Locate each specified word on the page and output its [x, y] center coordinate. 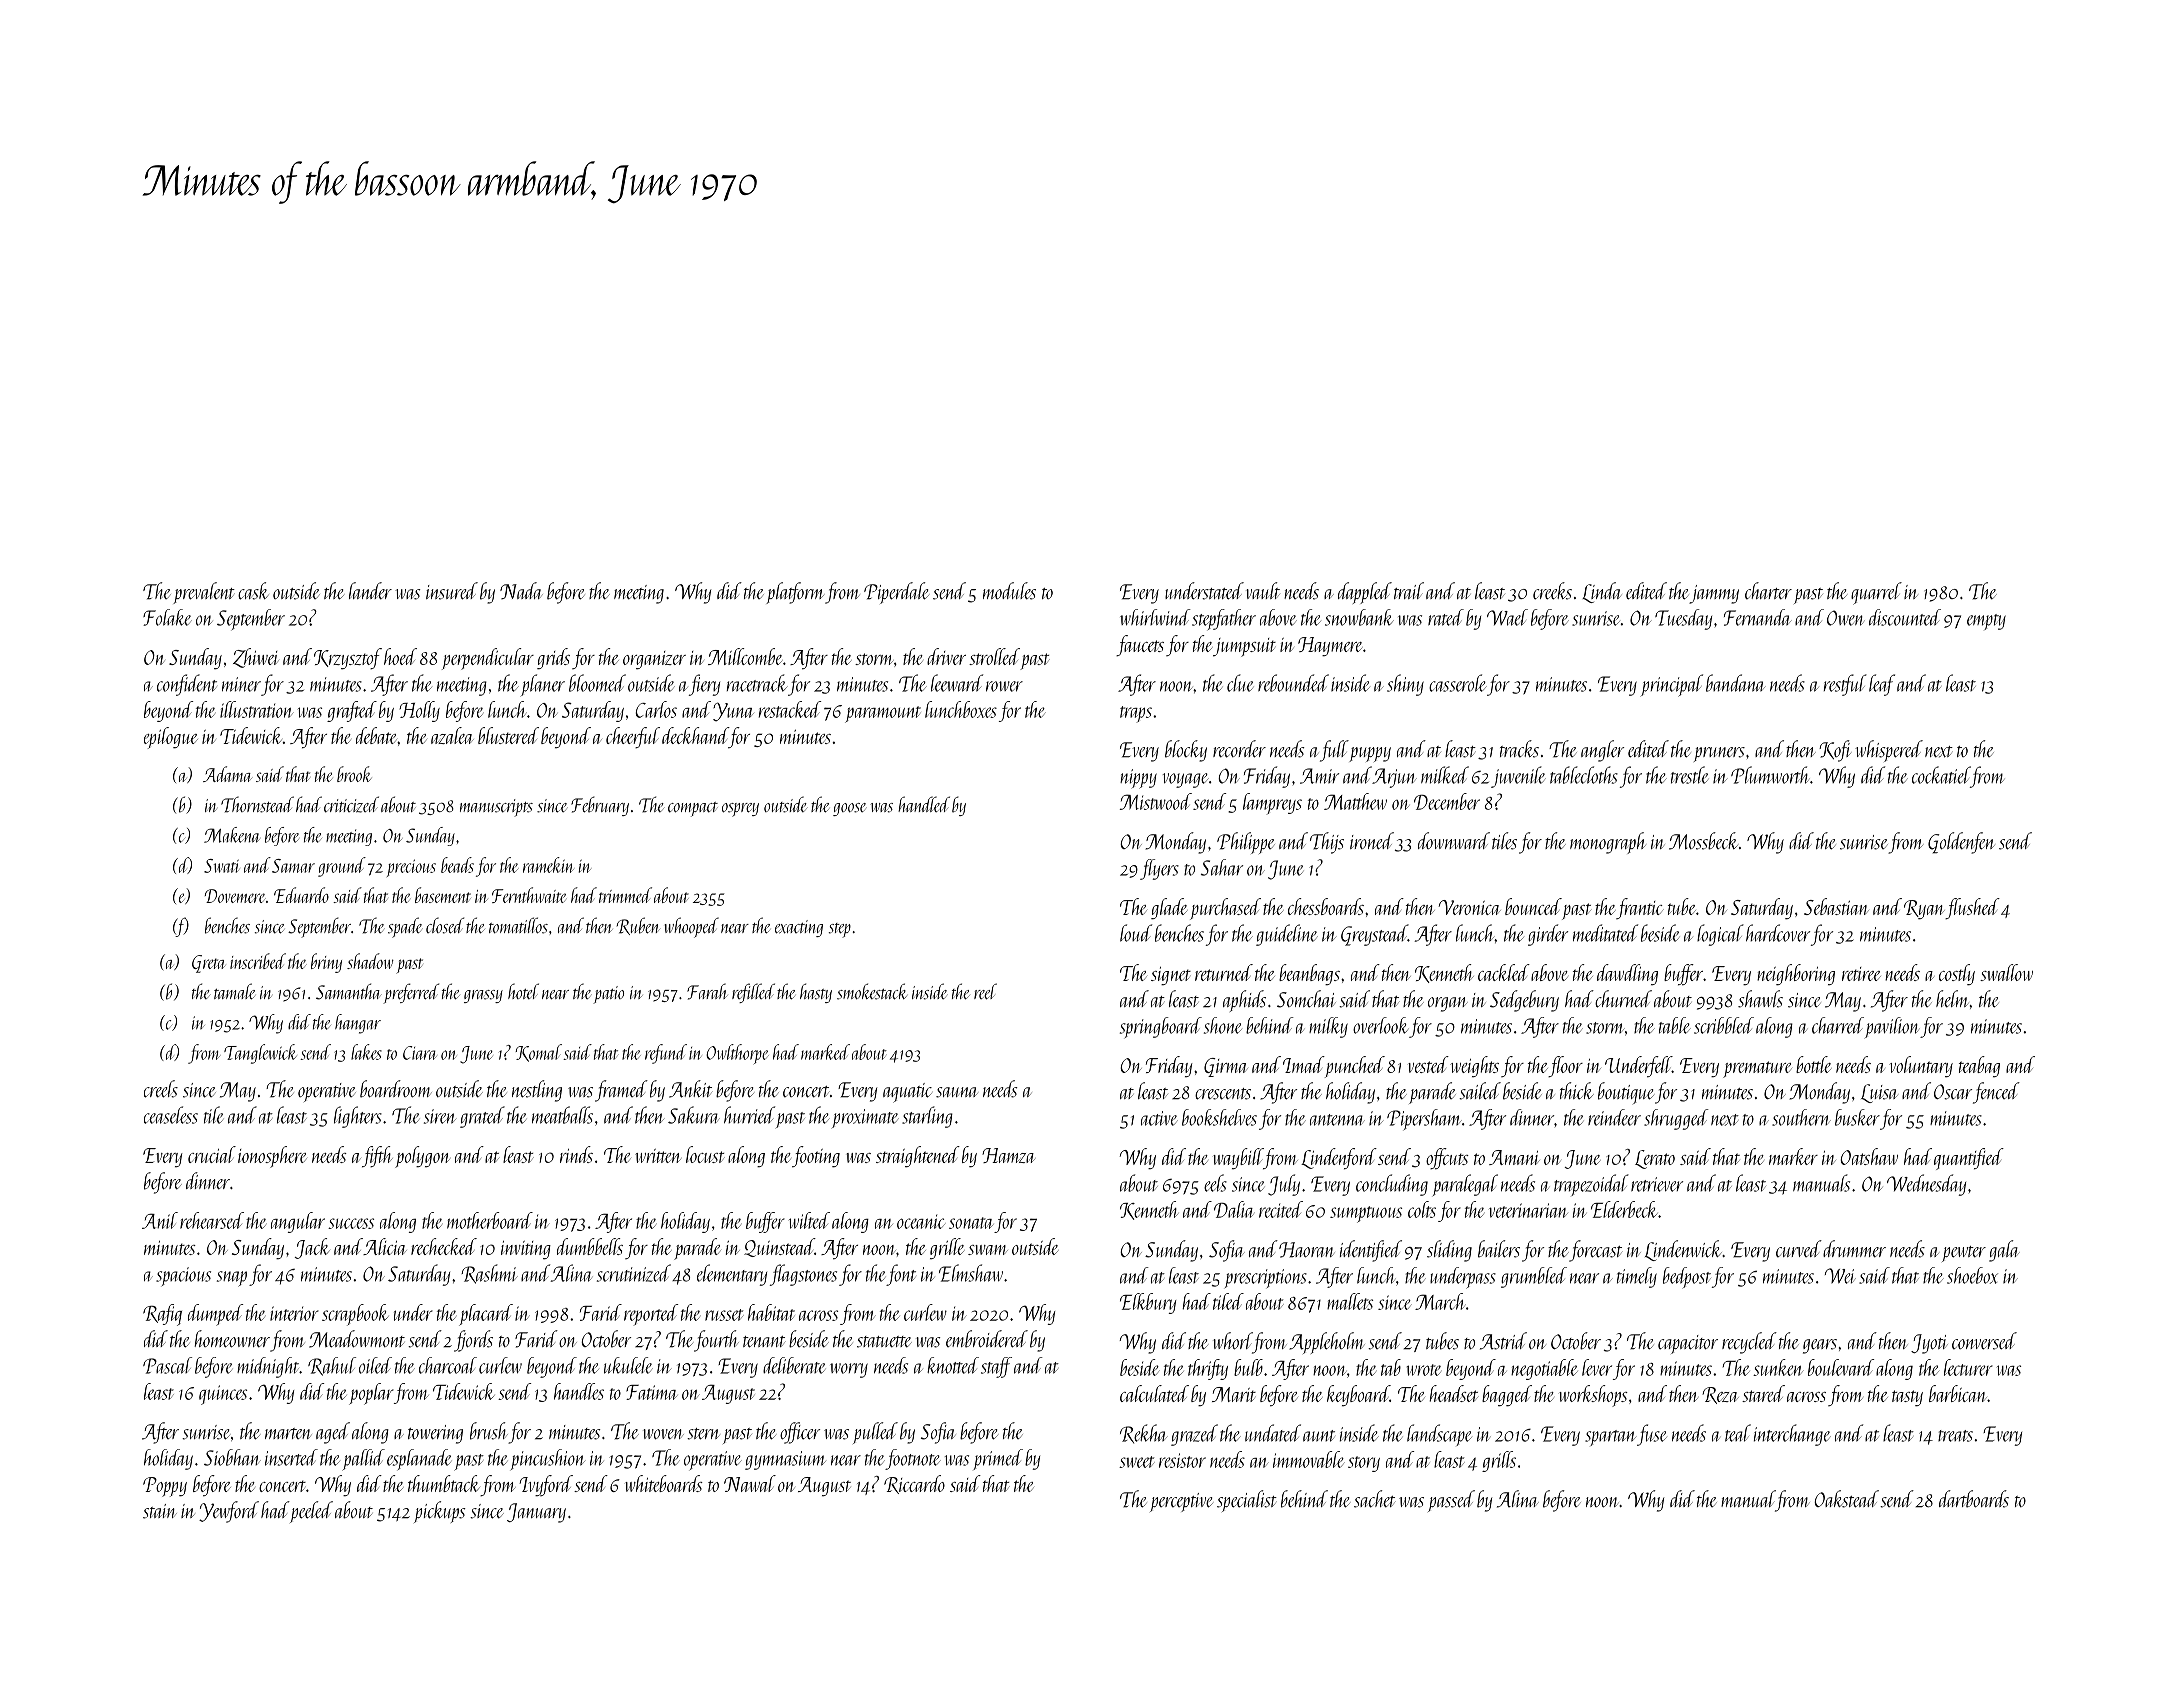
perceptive [1181, 1502]
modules [1009, 591]
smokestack [872, 991]
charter [1768, 591]
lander [370, 591]
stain [160, 1511]
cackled [1504, 972]
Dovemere [235, 896]
